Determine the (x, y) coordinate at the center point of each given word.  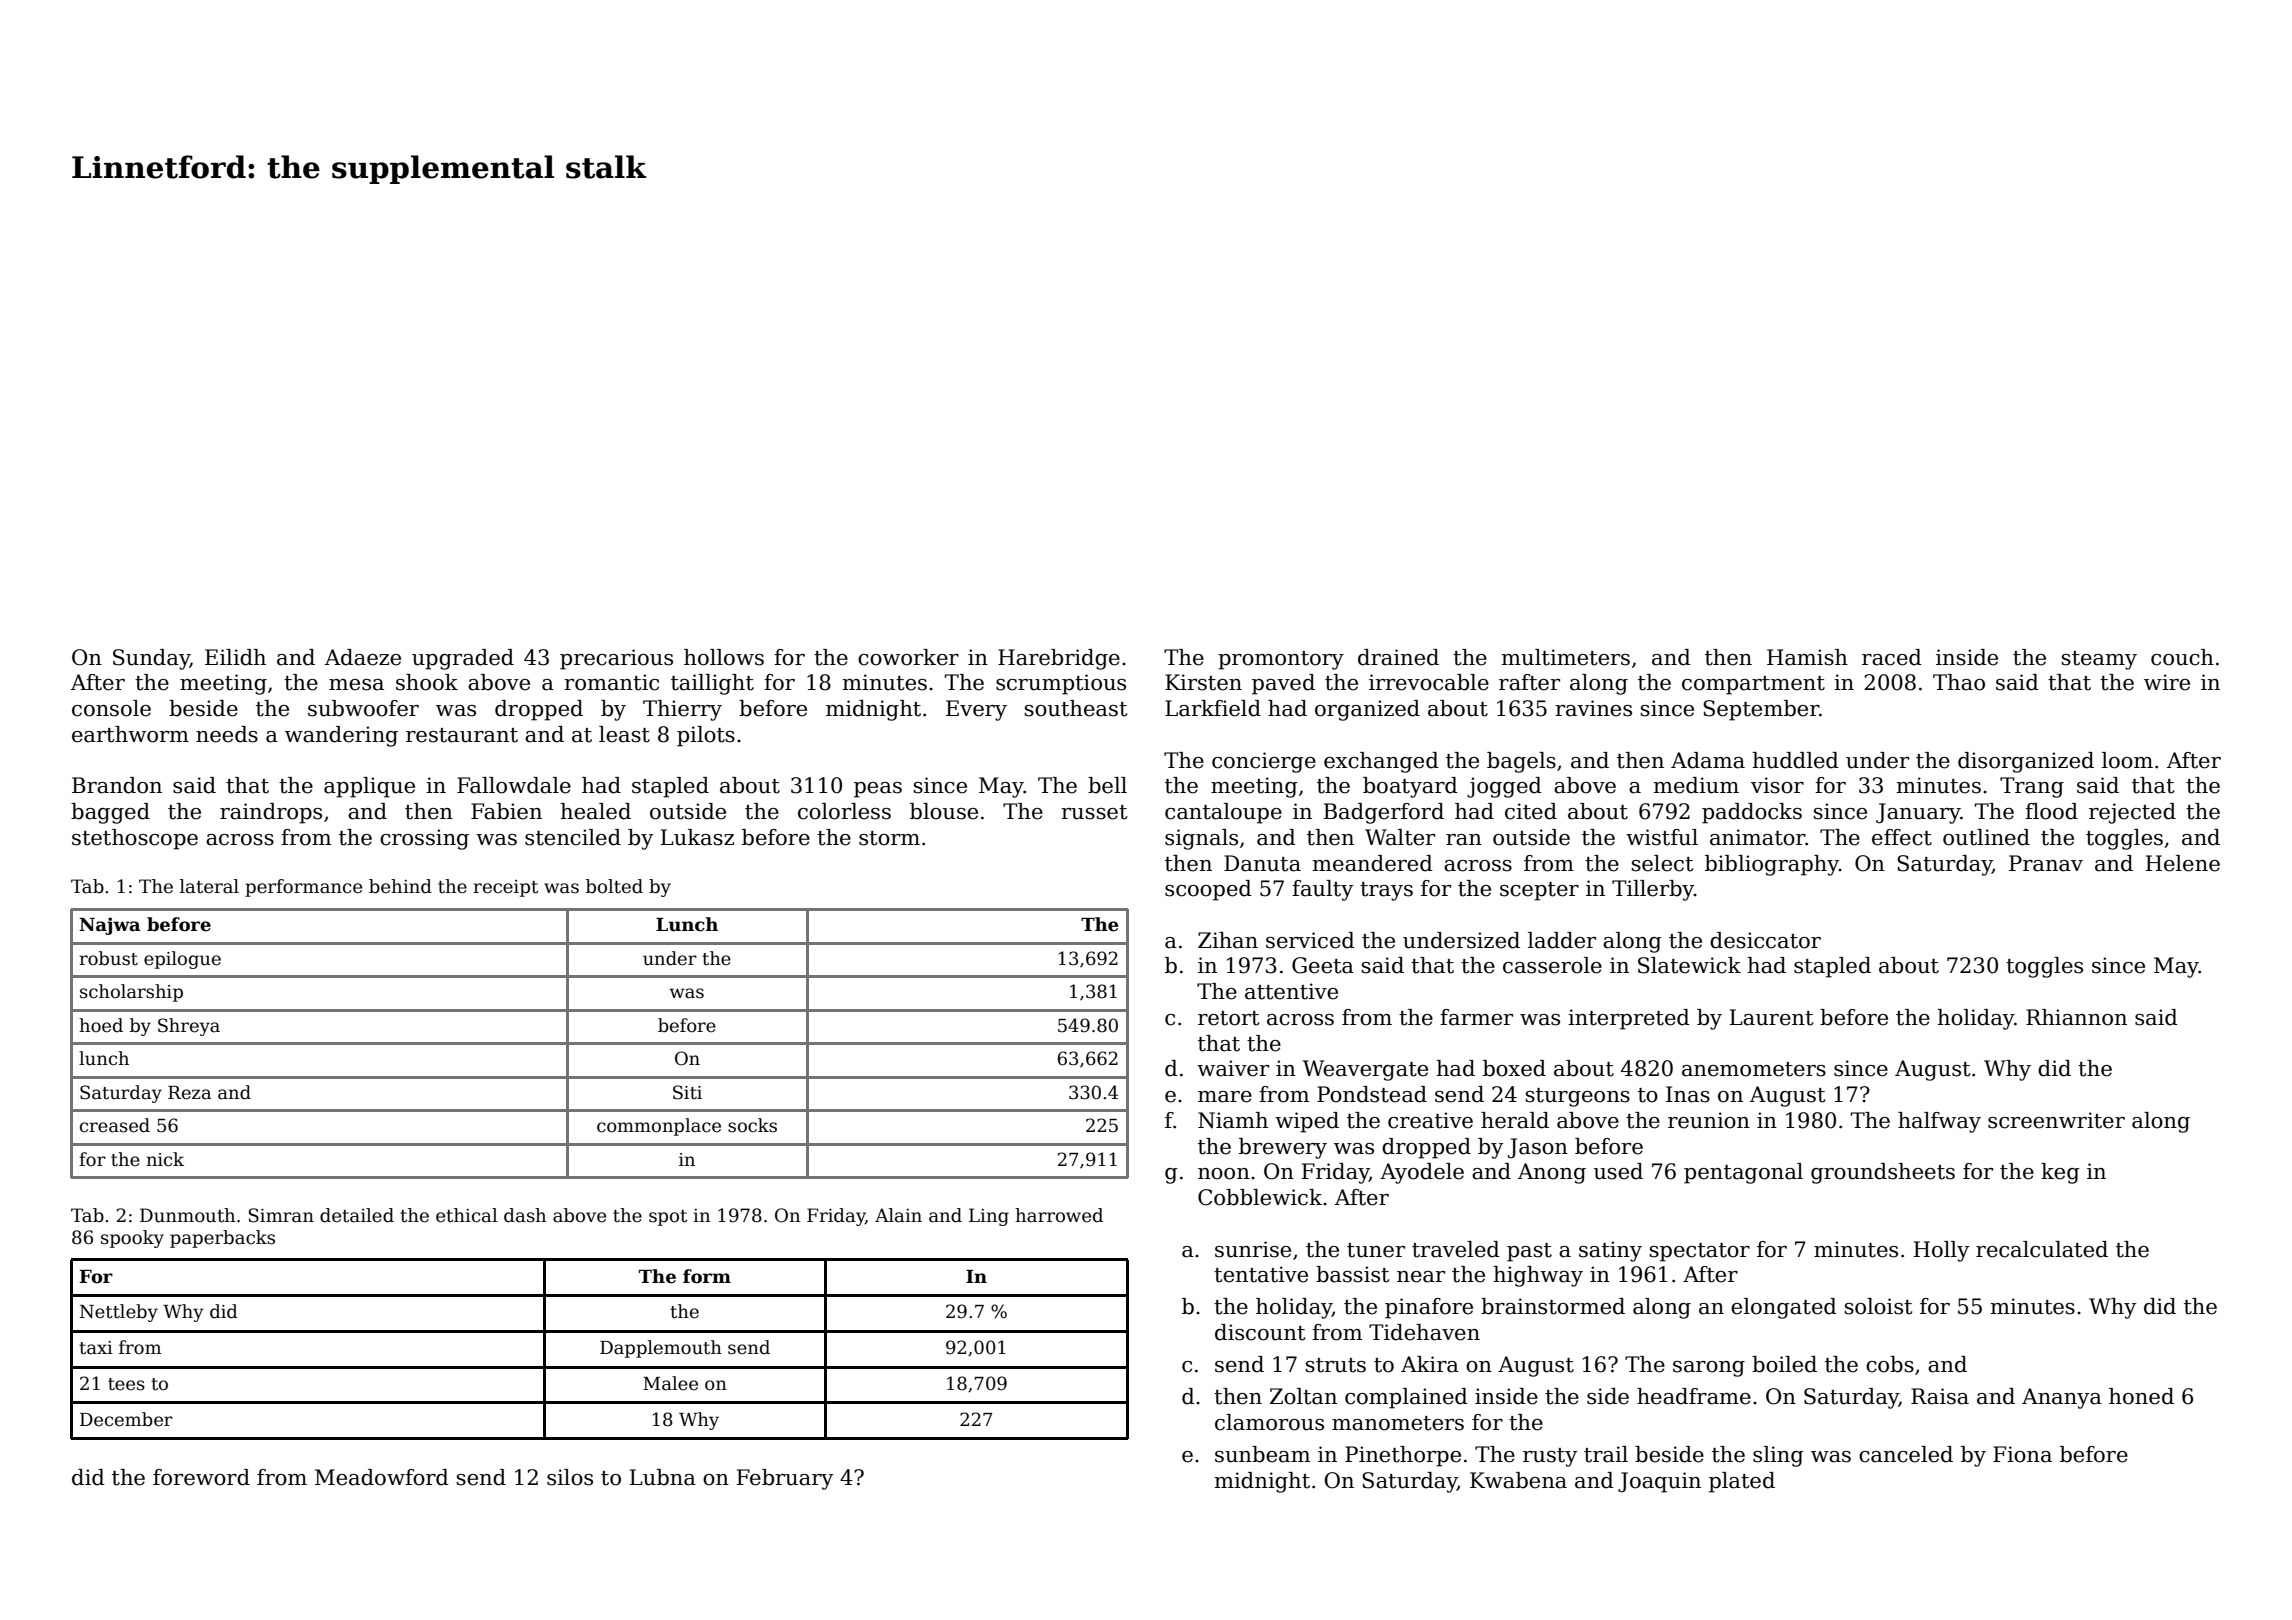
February (784, 1479)
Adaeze (363, 657)
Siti (687, 1092)
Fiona (2022, 1454)
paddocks (1752, 813)
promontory (1281, 660)
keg (2060, 1173)
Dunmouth (187, 1215)
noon (1224, 1174)
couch (2182, 657)
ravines (1593, 708)
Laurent (1771, 1017)
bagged (110, 813)
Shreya (189, 1027)
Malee (670, 1383)
